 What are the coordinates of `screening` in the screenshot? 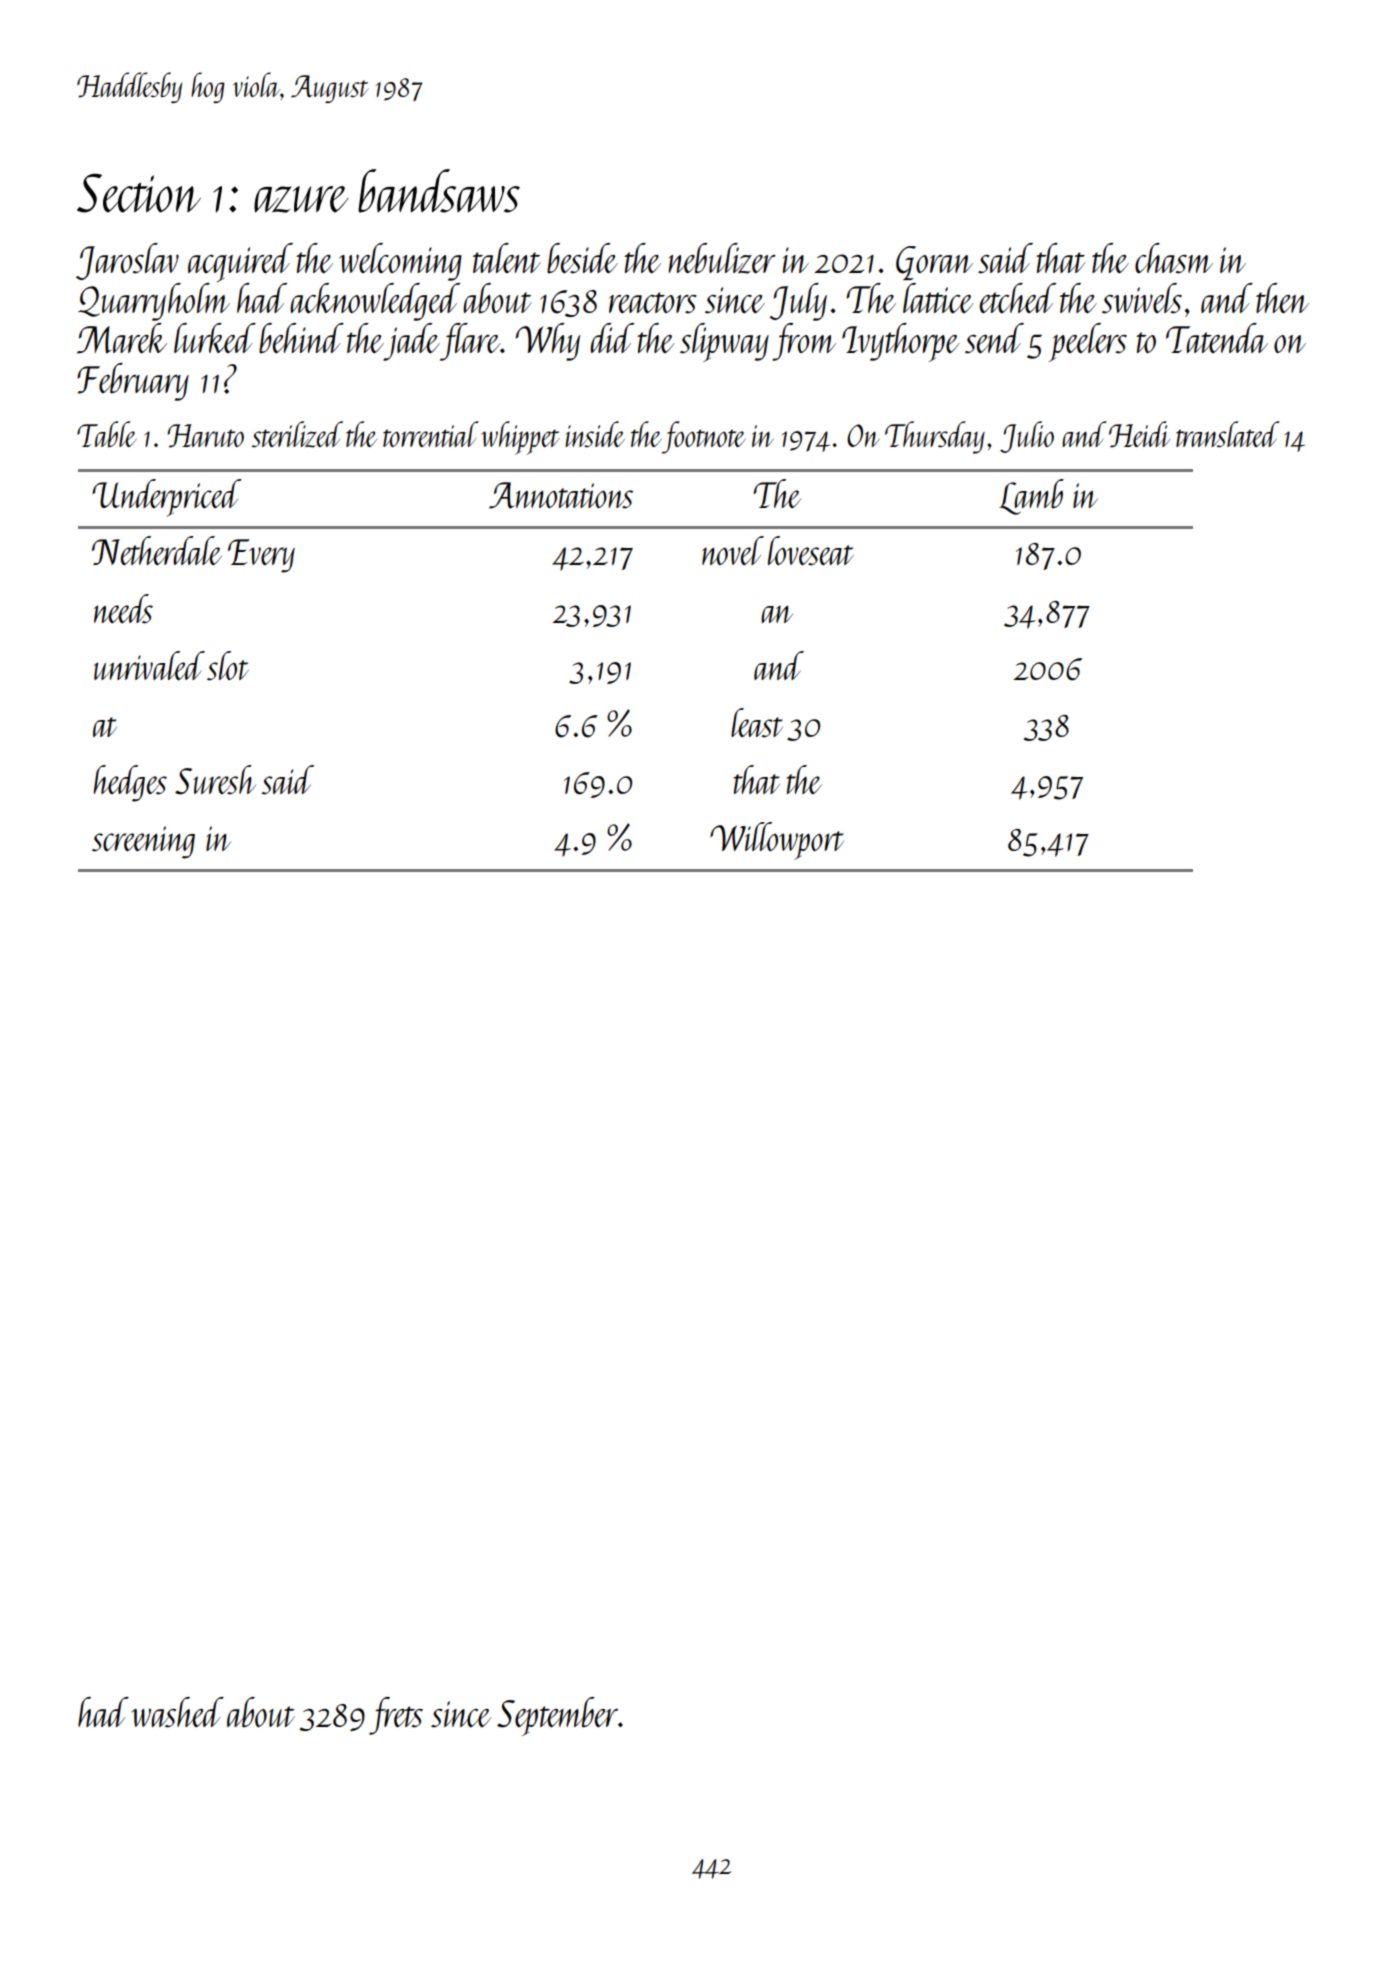 It's located at (143, 842).
